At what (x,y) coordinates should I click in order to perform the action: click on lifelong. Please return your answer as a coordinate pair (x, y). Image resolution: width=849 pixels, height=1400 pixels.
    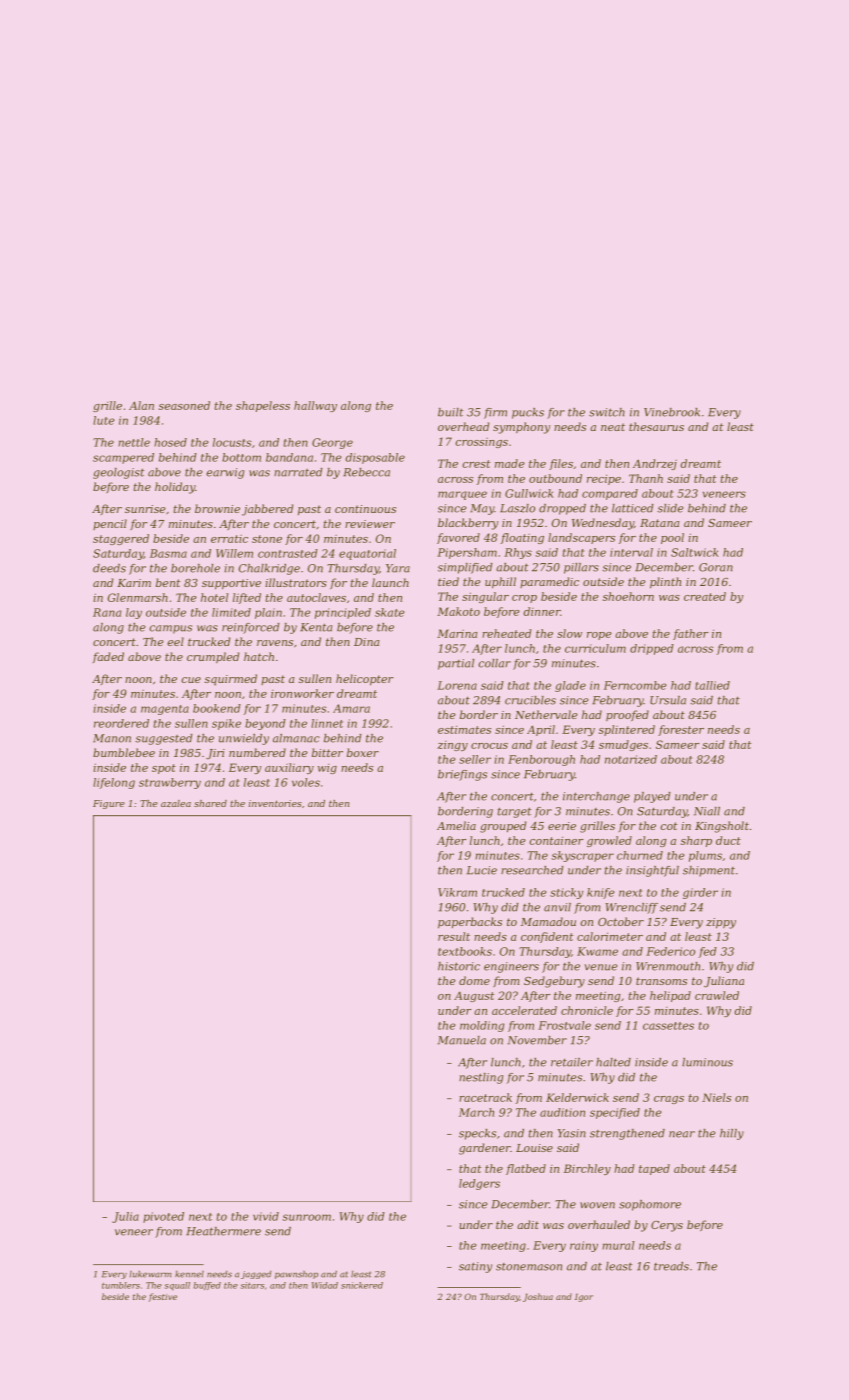
    Looking at the image, I should click on (114, 783).
